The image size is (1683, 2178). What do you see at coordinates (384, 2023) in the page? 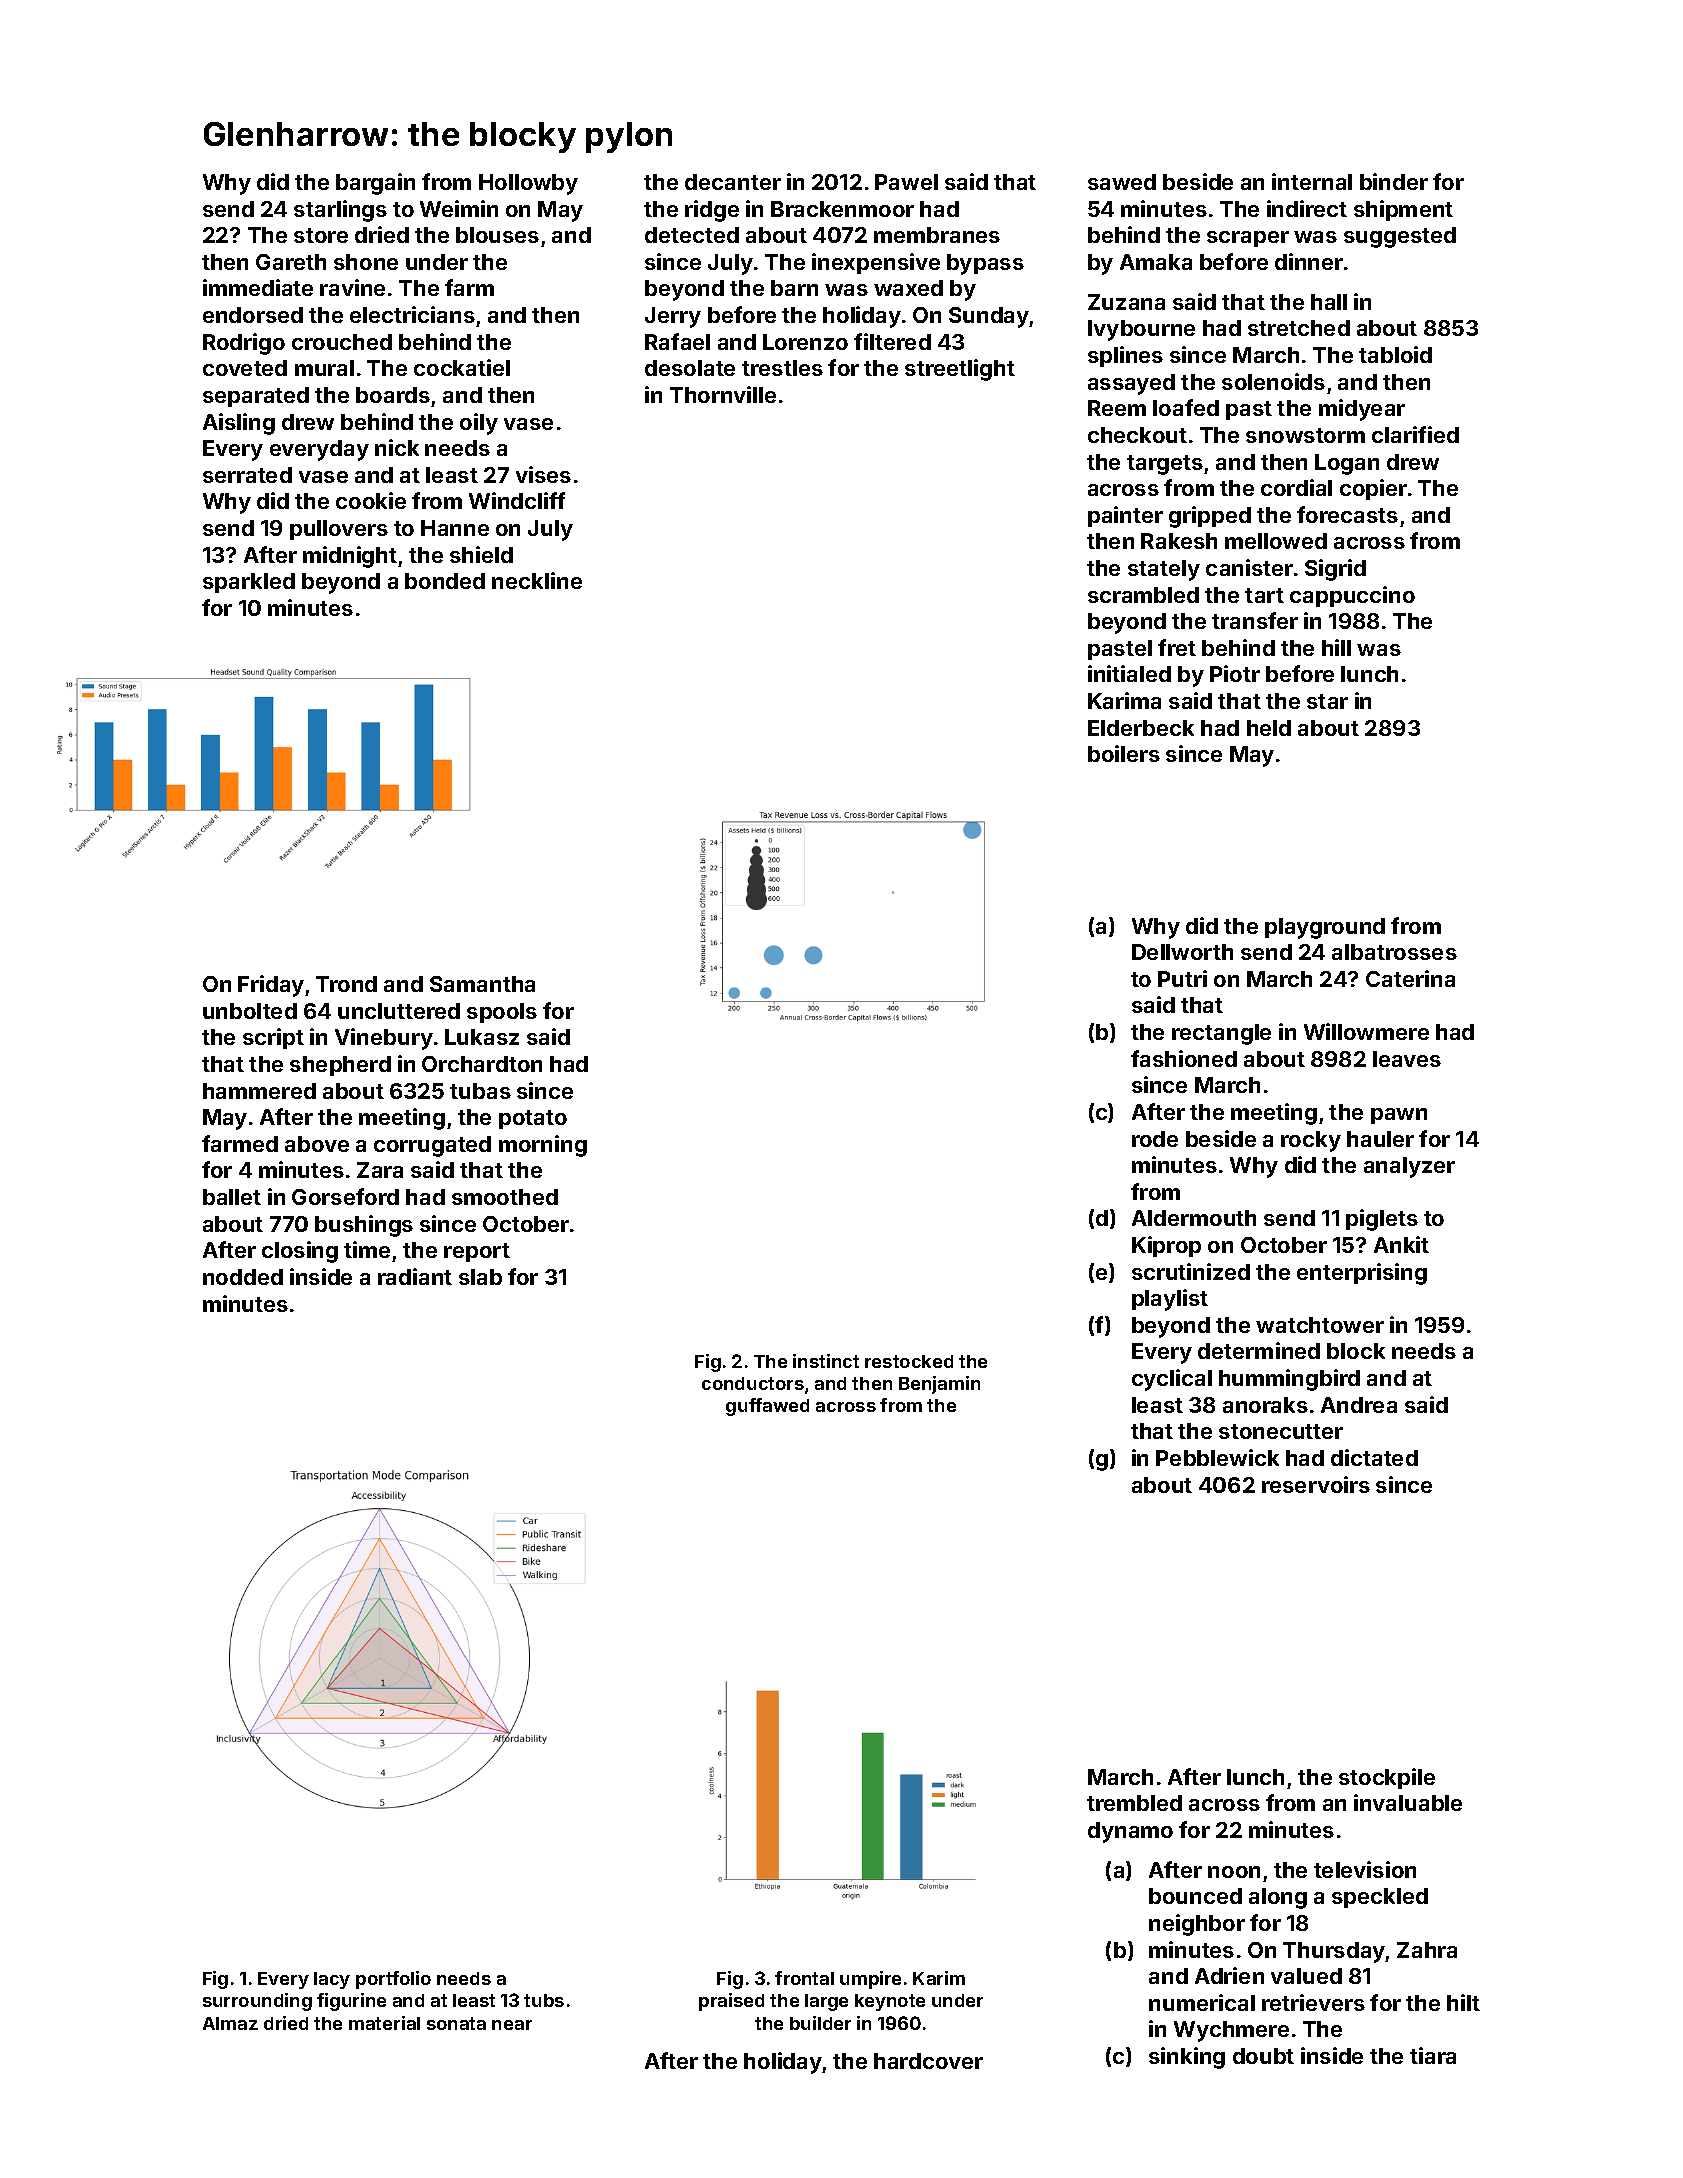
I see `material` at bounding box center [384, 2023].
